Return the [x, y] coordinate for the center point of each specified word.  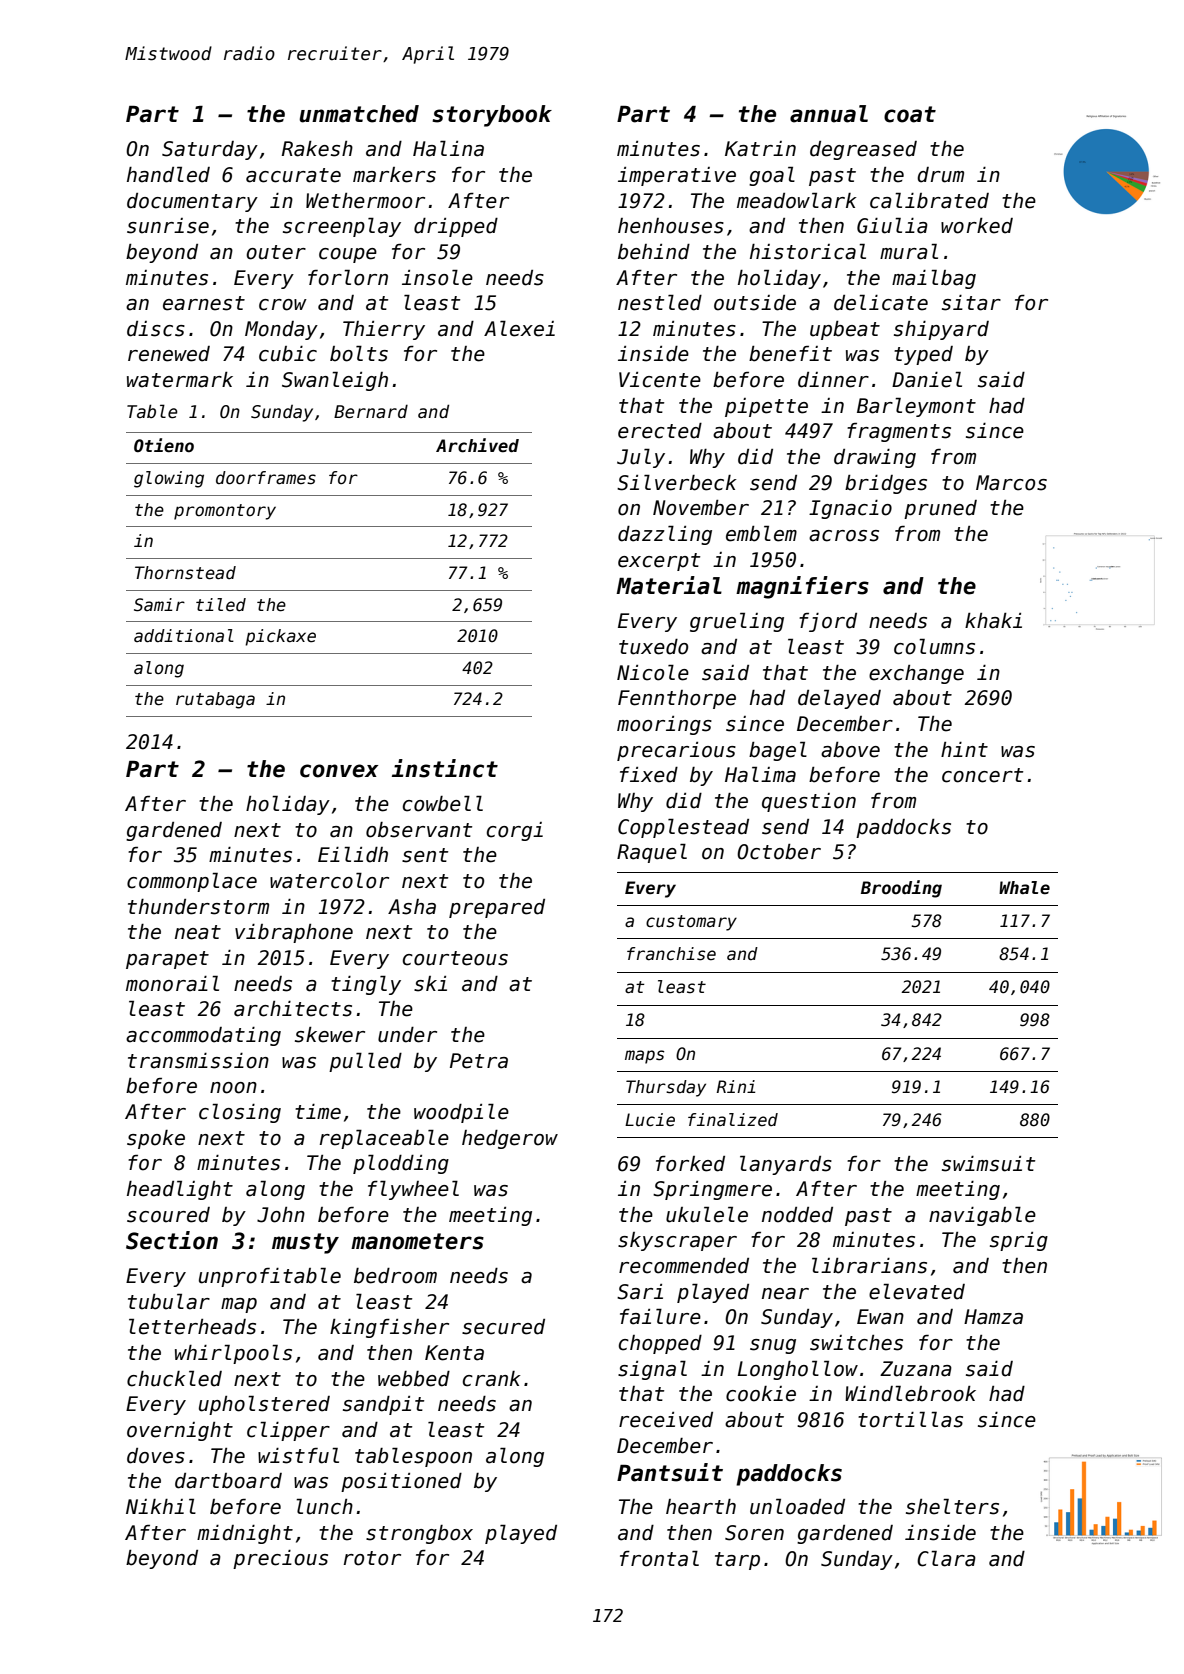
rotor [372, 1558]
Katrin [760, 149]
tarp [737, 1561]
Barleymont [916, 407]
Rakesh [317, 149]
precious [280, 1559]
